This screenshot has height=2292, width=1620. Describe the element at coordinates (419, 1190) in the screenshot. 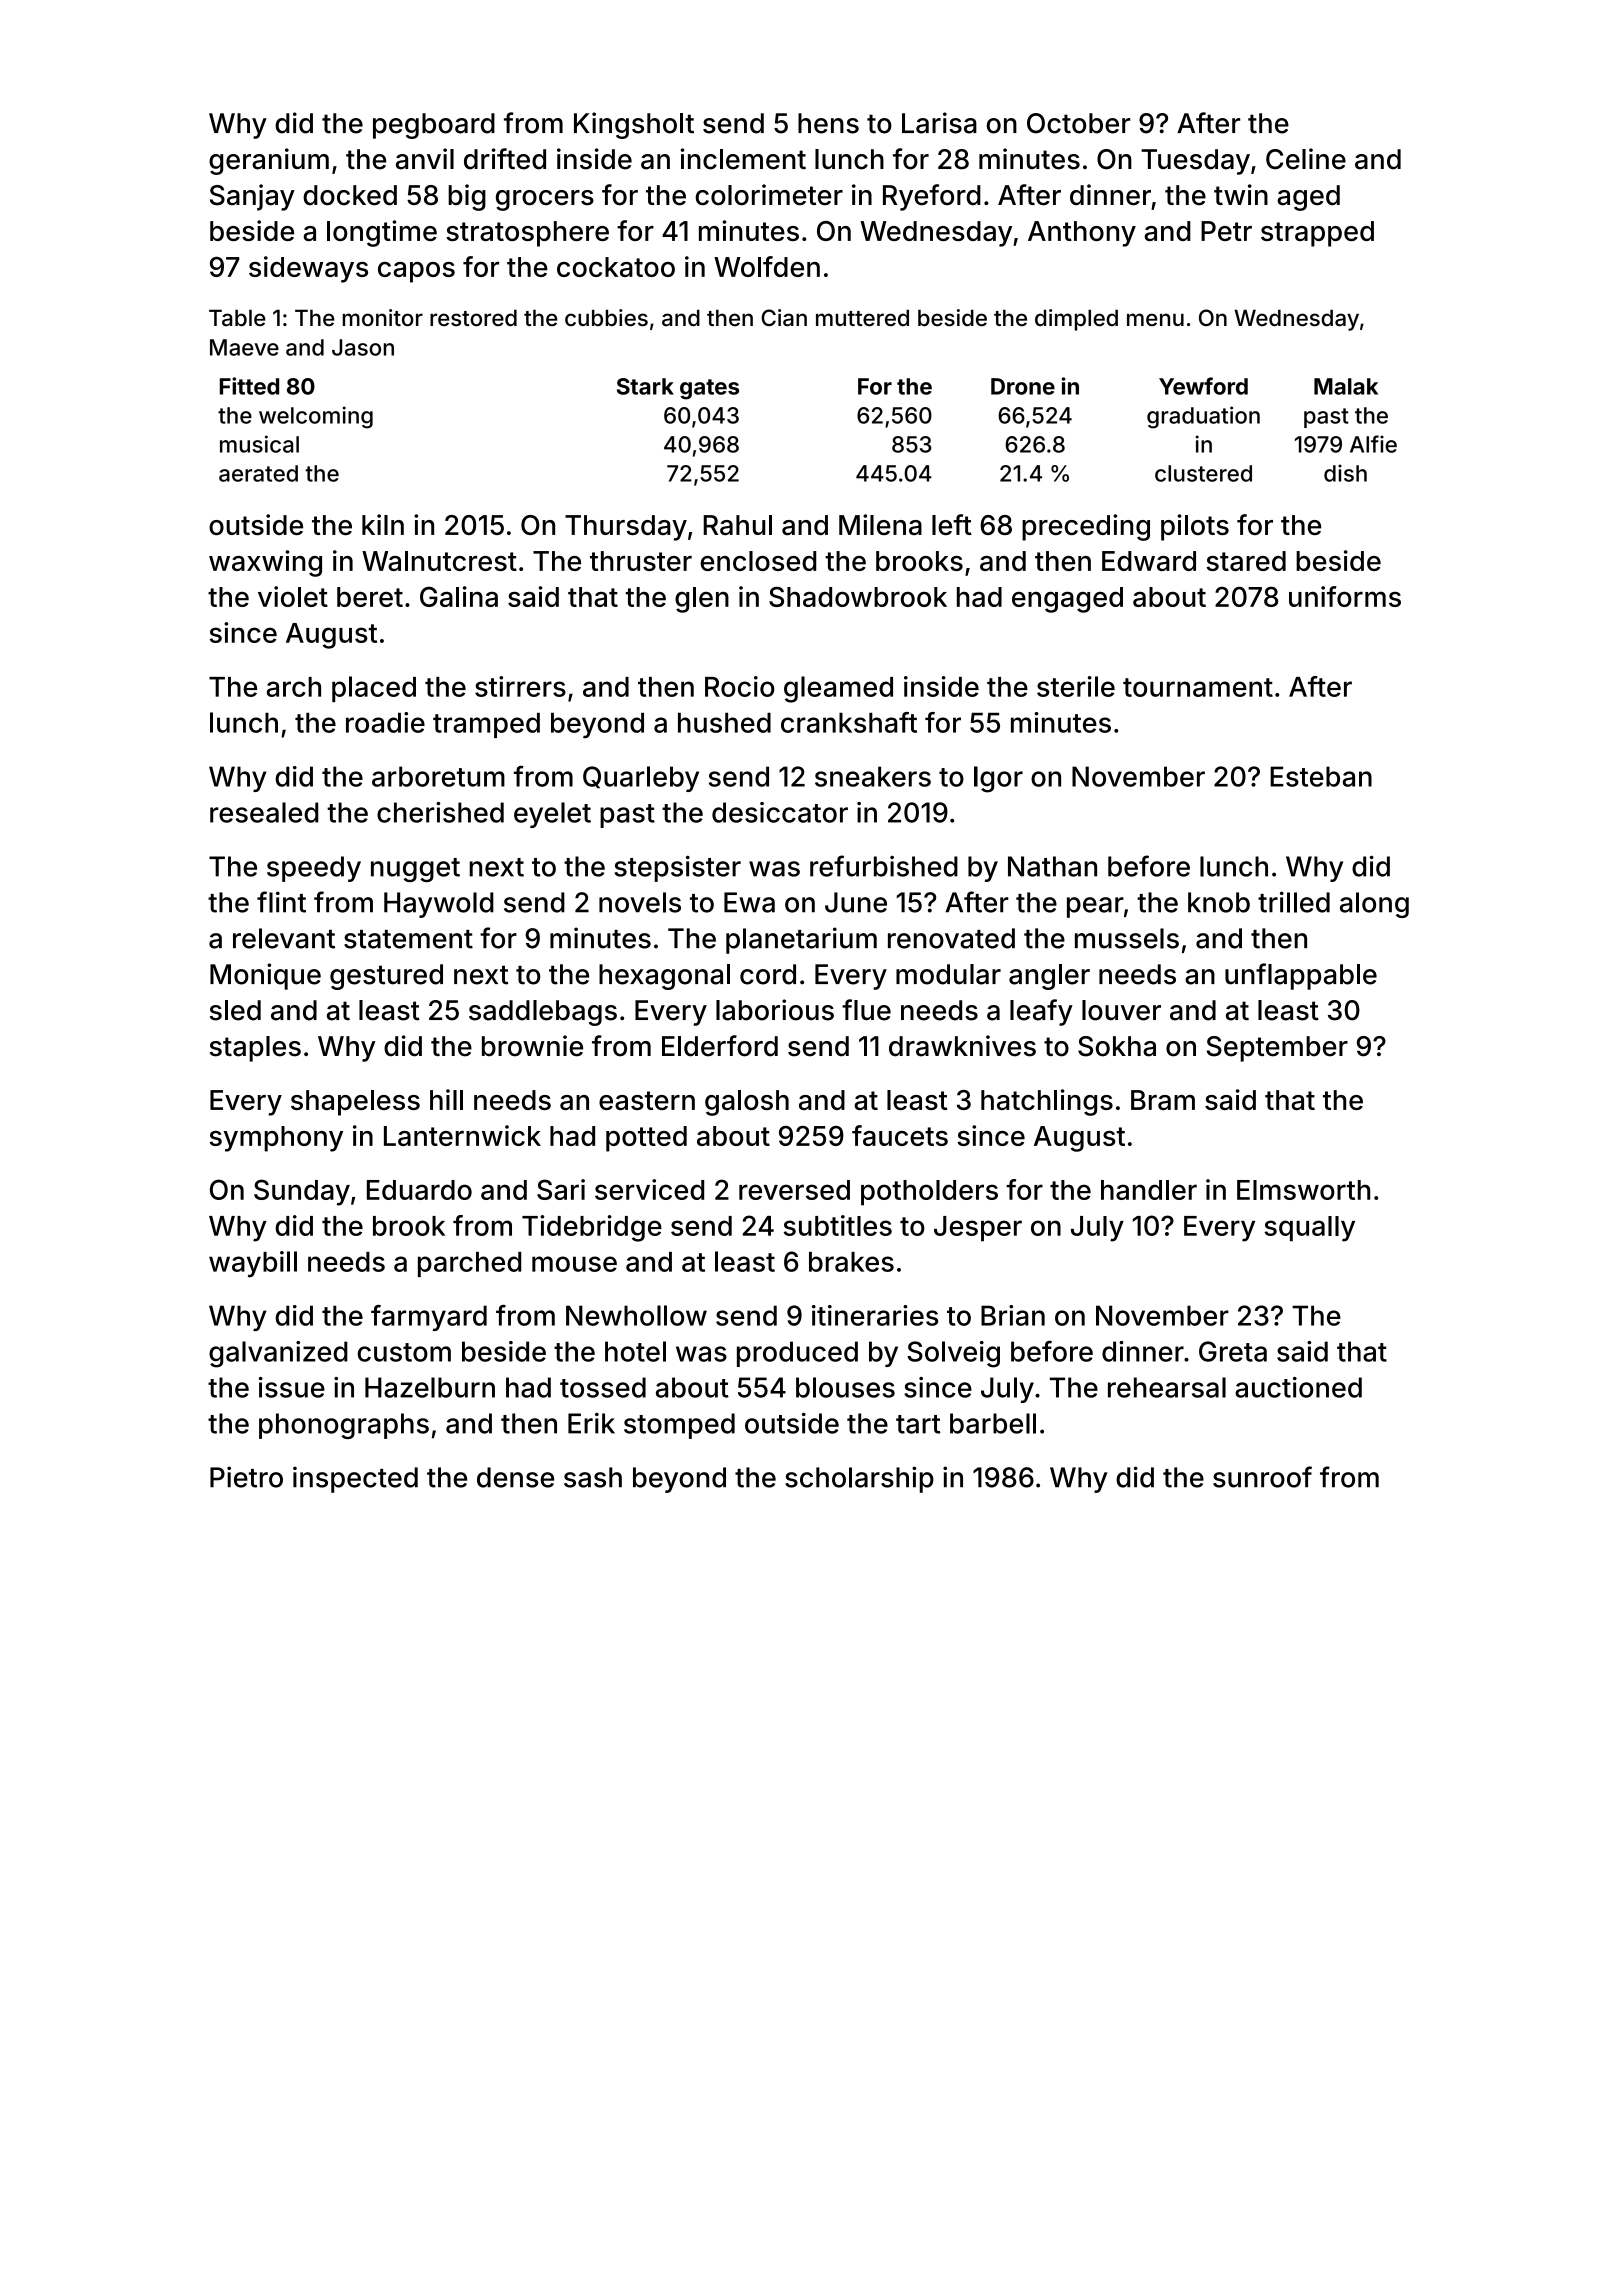

I see `Eduardo` at that location.
